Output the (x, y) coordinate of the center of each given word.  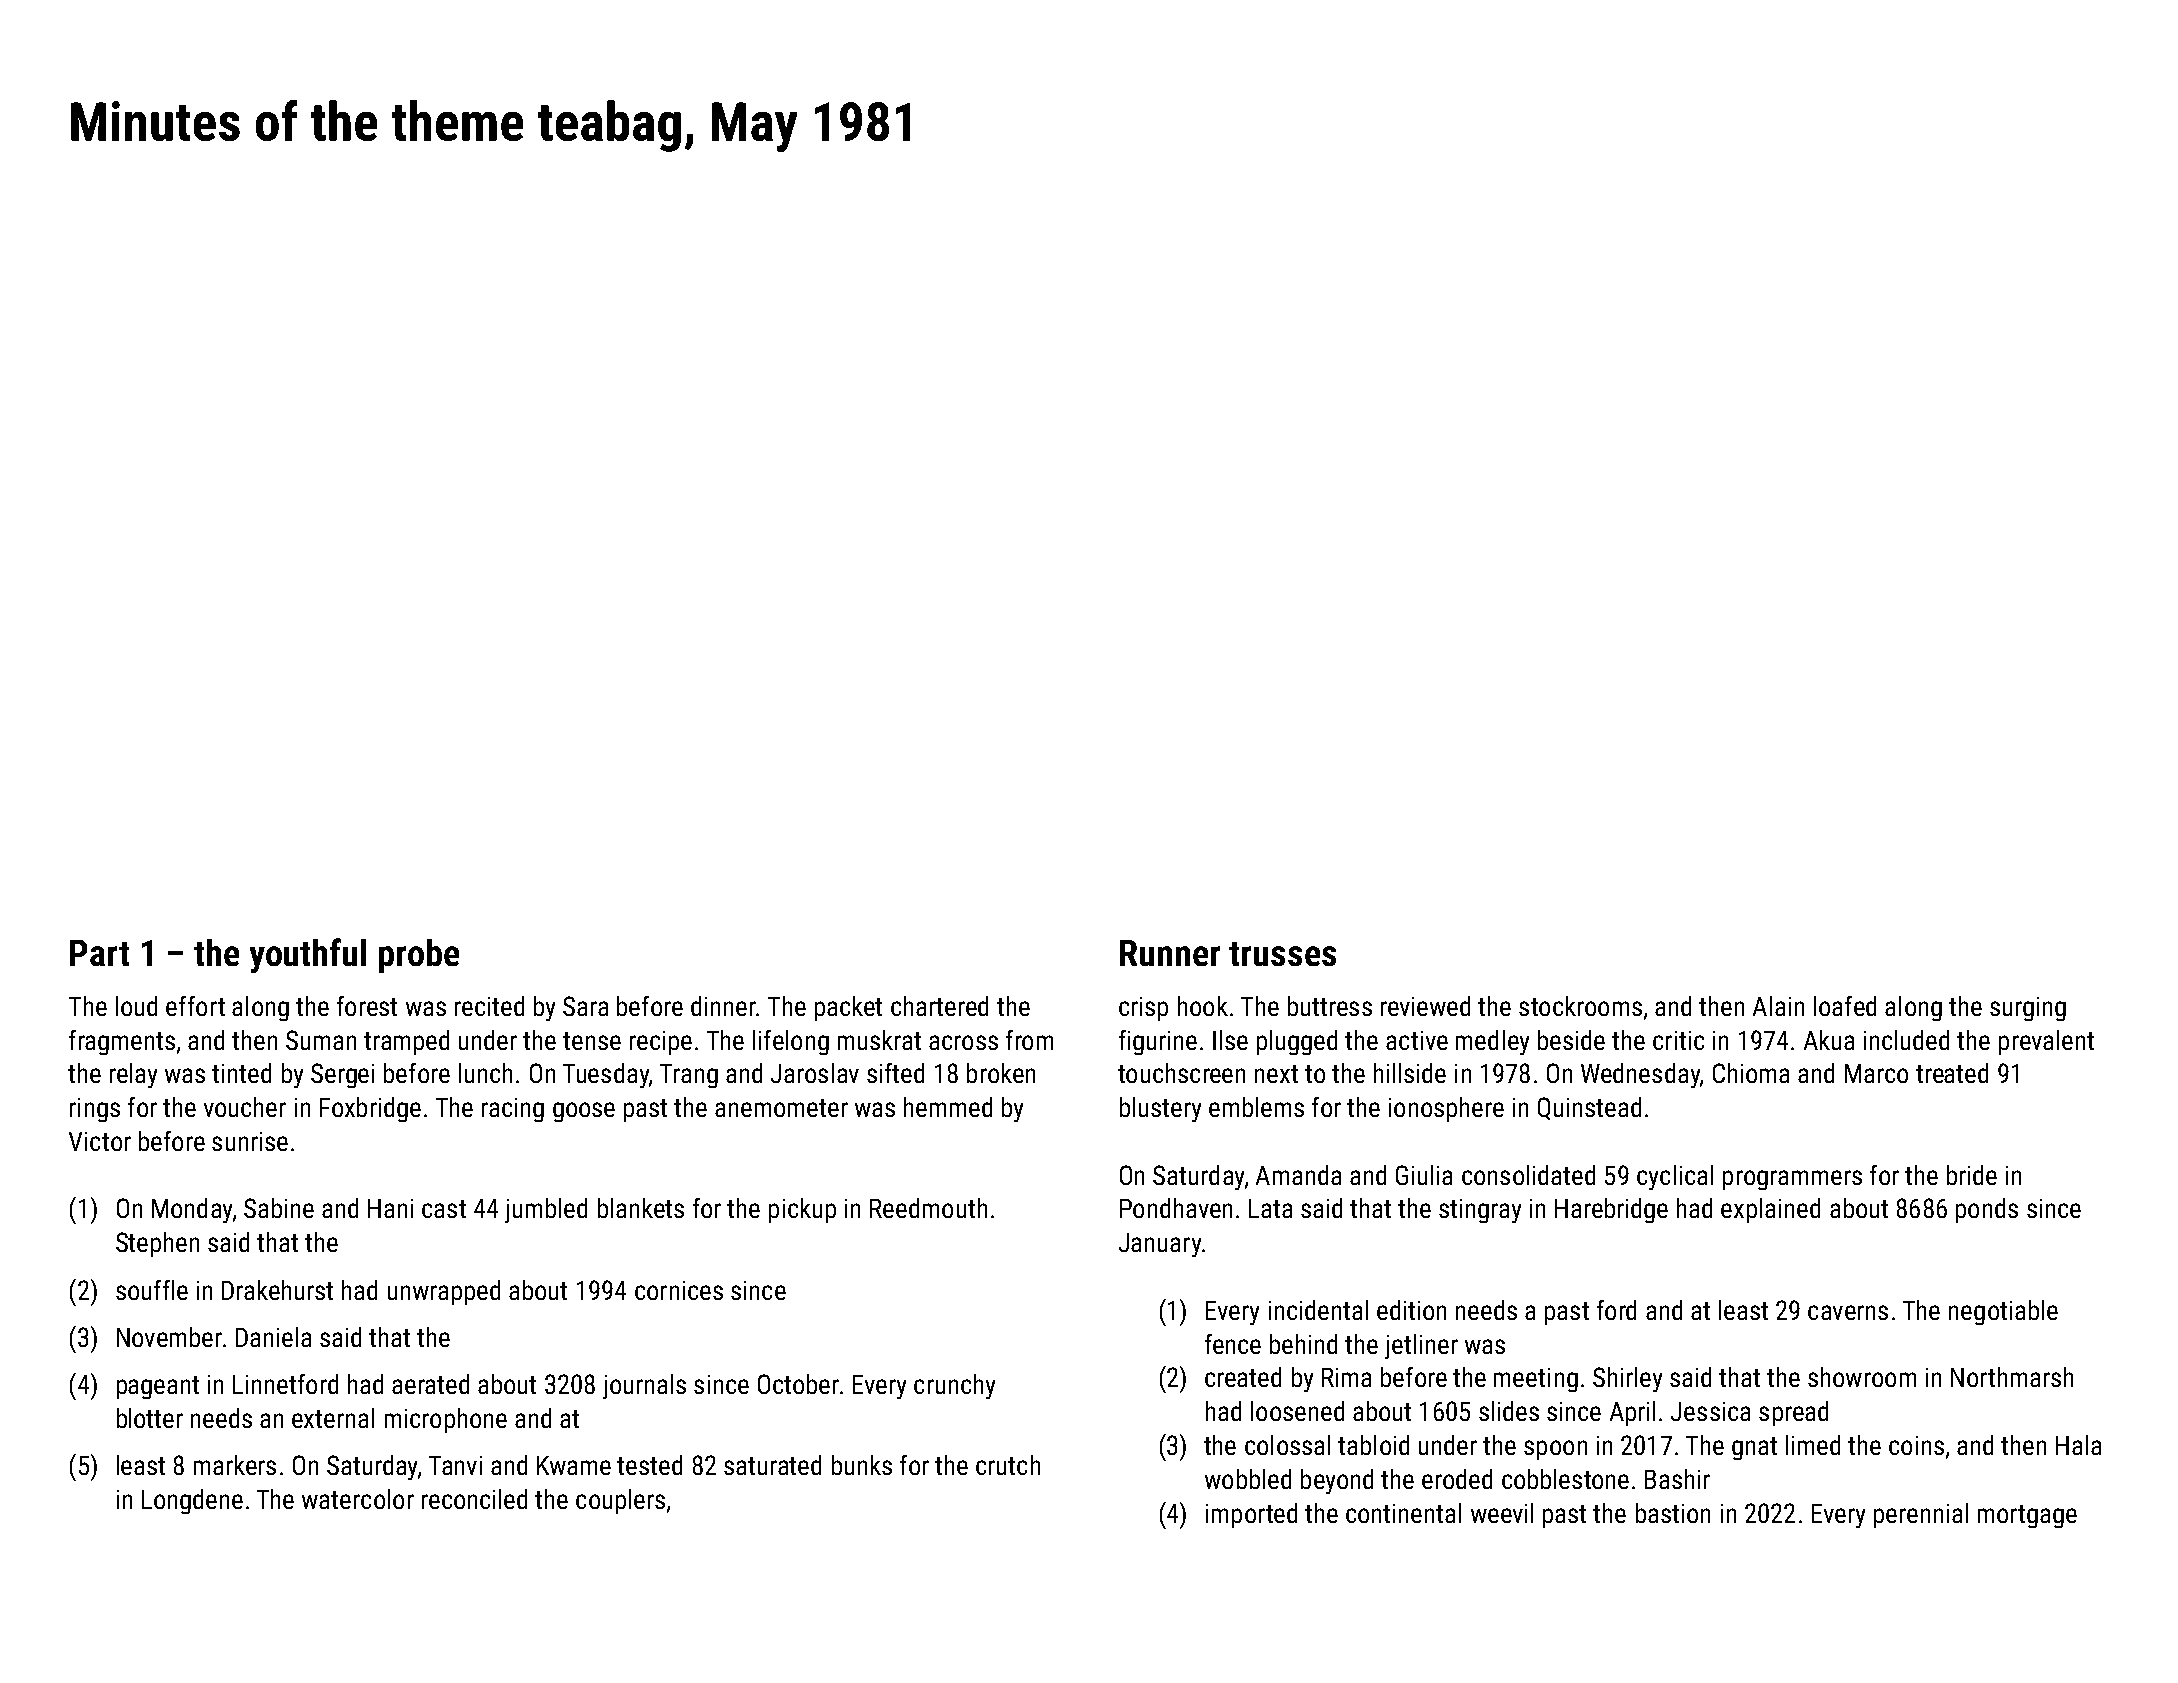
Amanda (1298, 1175)
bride (1972, 1175)
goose (584, 1112)
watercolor (358, 1499)
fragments (122, 1042)
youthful (308, 955)
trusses (1282, 954)
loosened (1297, 1411)
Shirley (1627, 1379)
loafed (1845, 1006)
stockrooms (1580, 1006)
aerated (430, 1384)
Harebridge (1611, 1210)
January (1160, 1245)
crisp (1143, 1009)
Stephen (157, 1244)
